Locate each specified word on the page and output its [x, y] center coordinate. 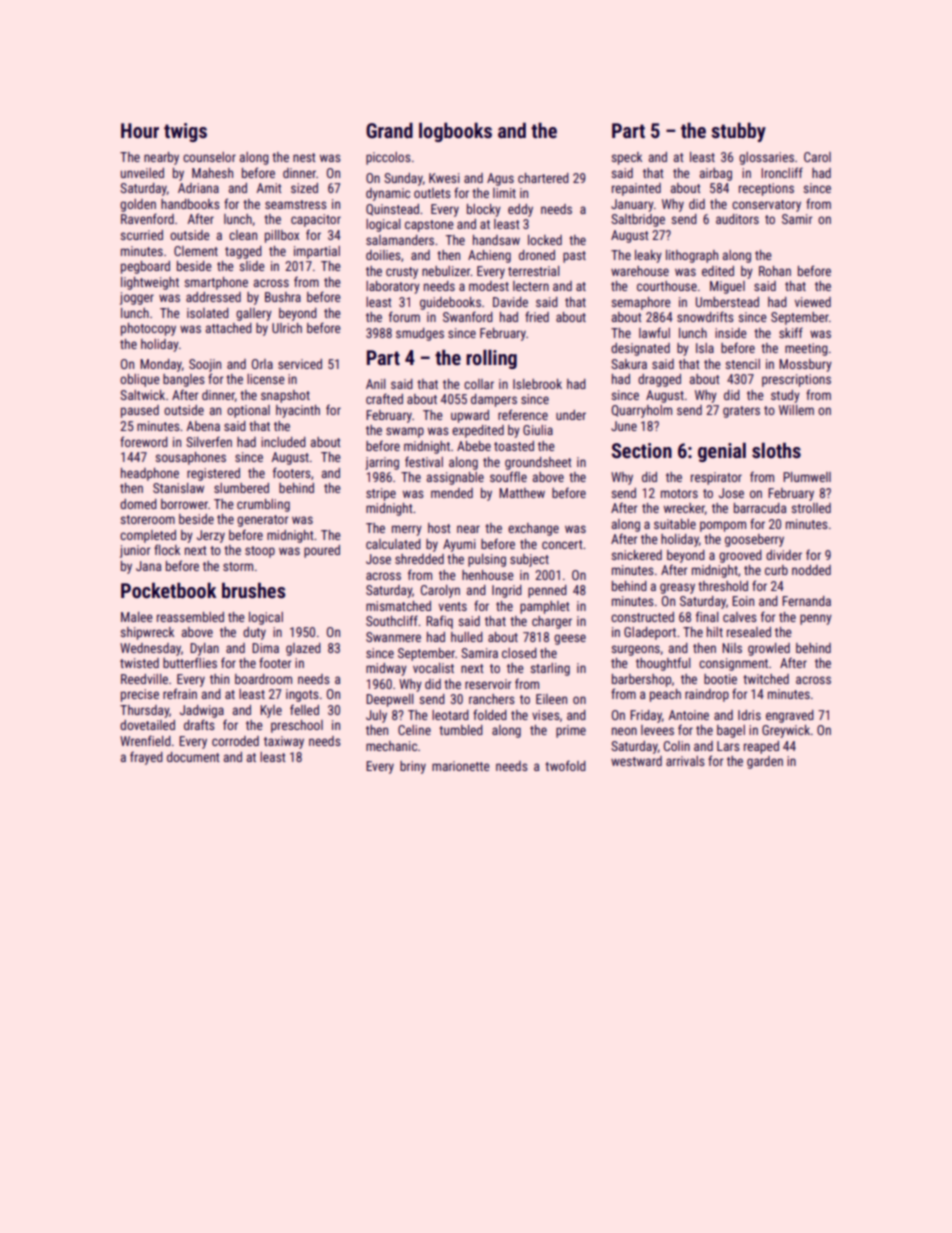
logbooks [455, 132]
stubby [738, 132]
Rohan [775, 271]
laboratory [393, 287]
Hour [140, 130]
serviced [300, 364]
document [193, 757]
